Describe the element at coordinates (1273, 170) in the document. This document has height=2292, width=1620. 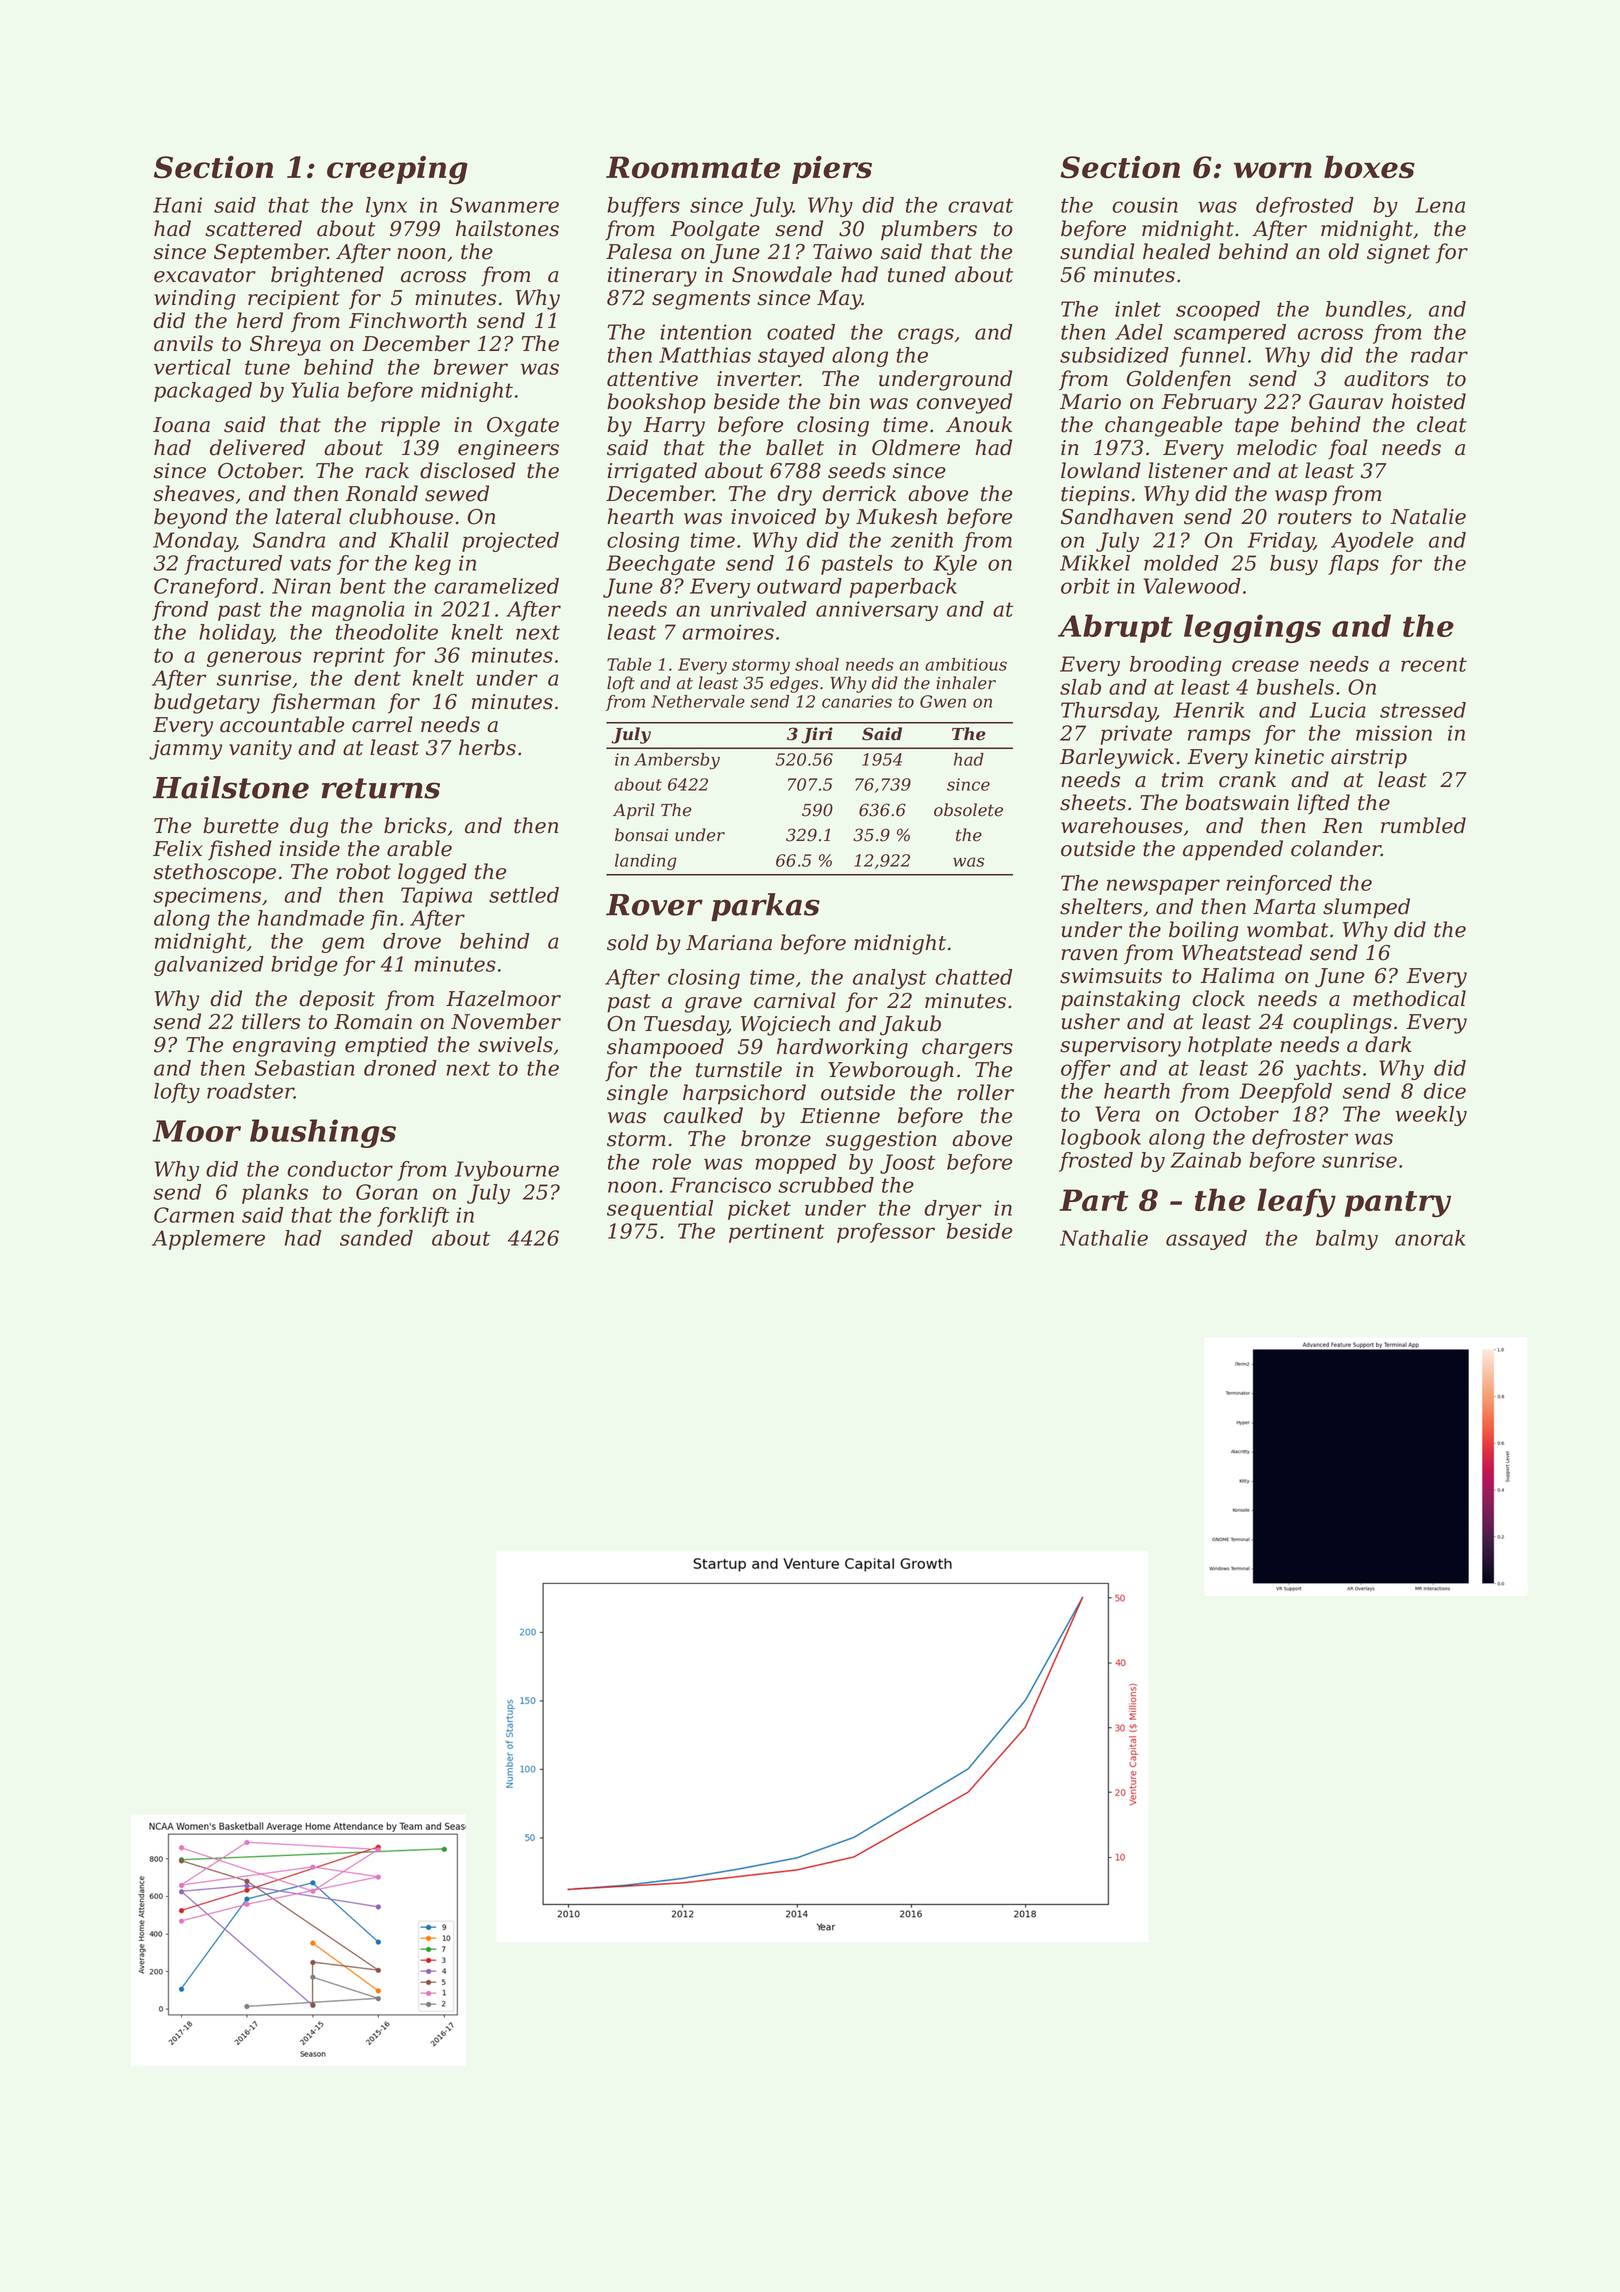
I see `worn` at that location.
